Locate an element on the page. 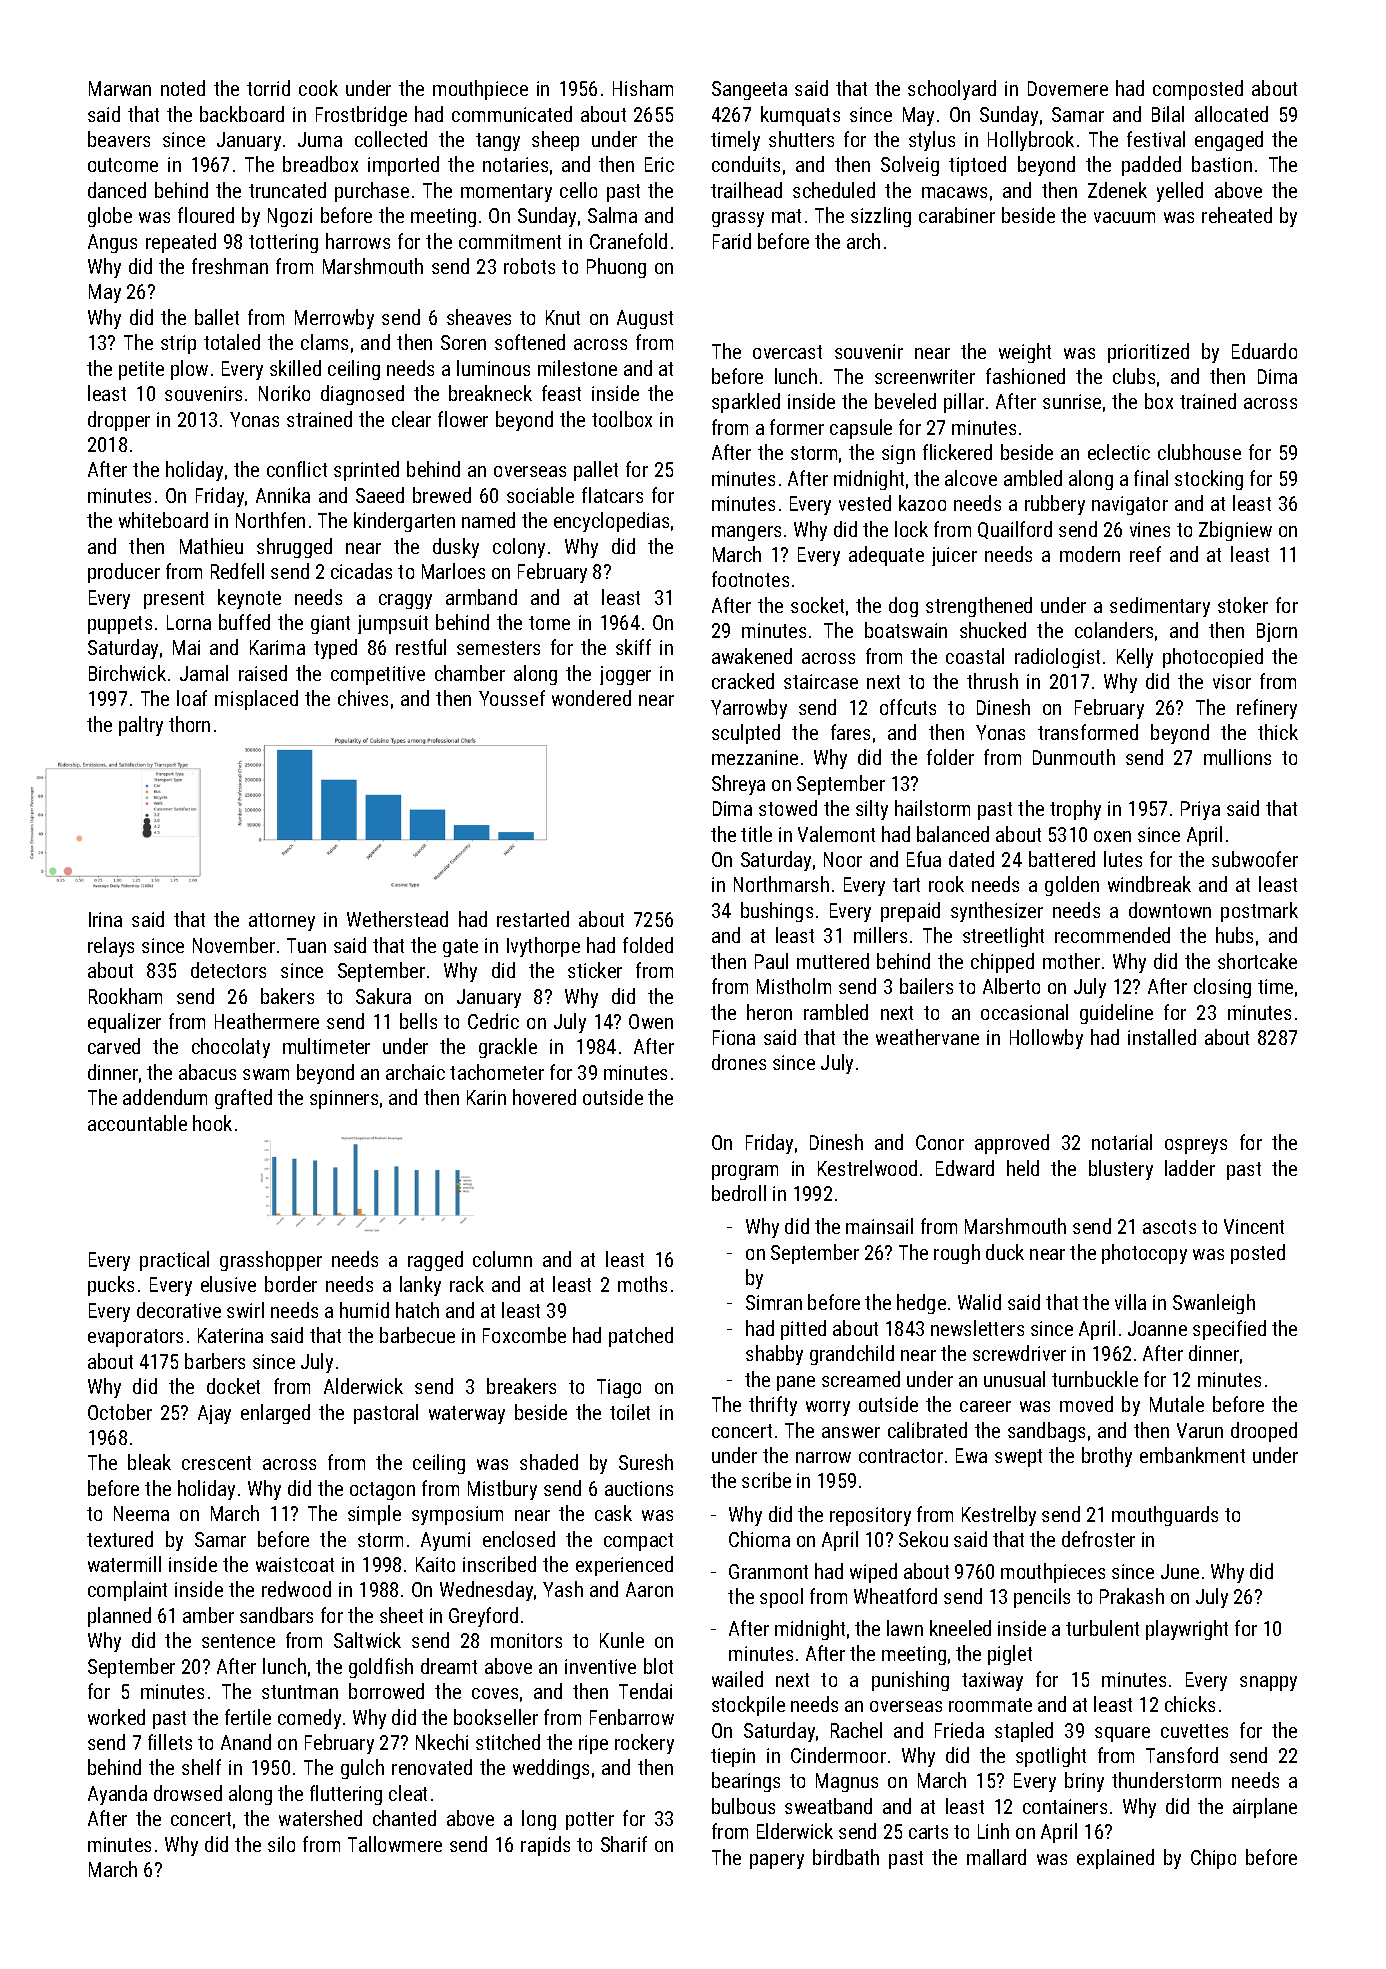 The image size is (1386, 1969). embankment is located at coordinates (1192, 1455).
